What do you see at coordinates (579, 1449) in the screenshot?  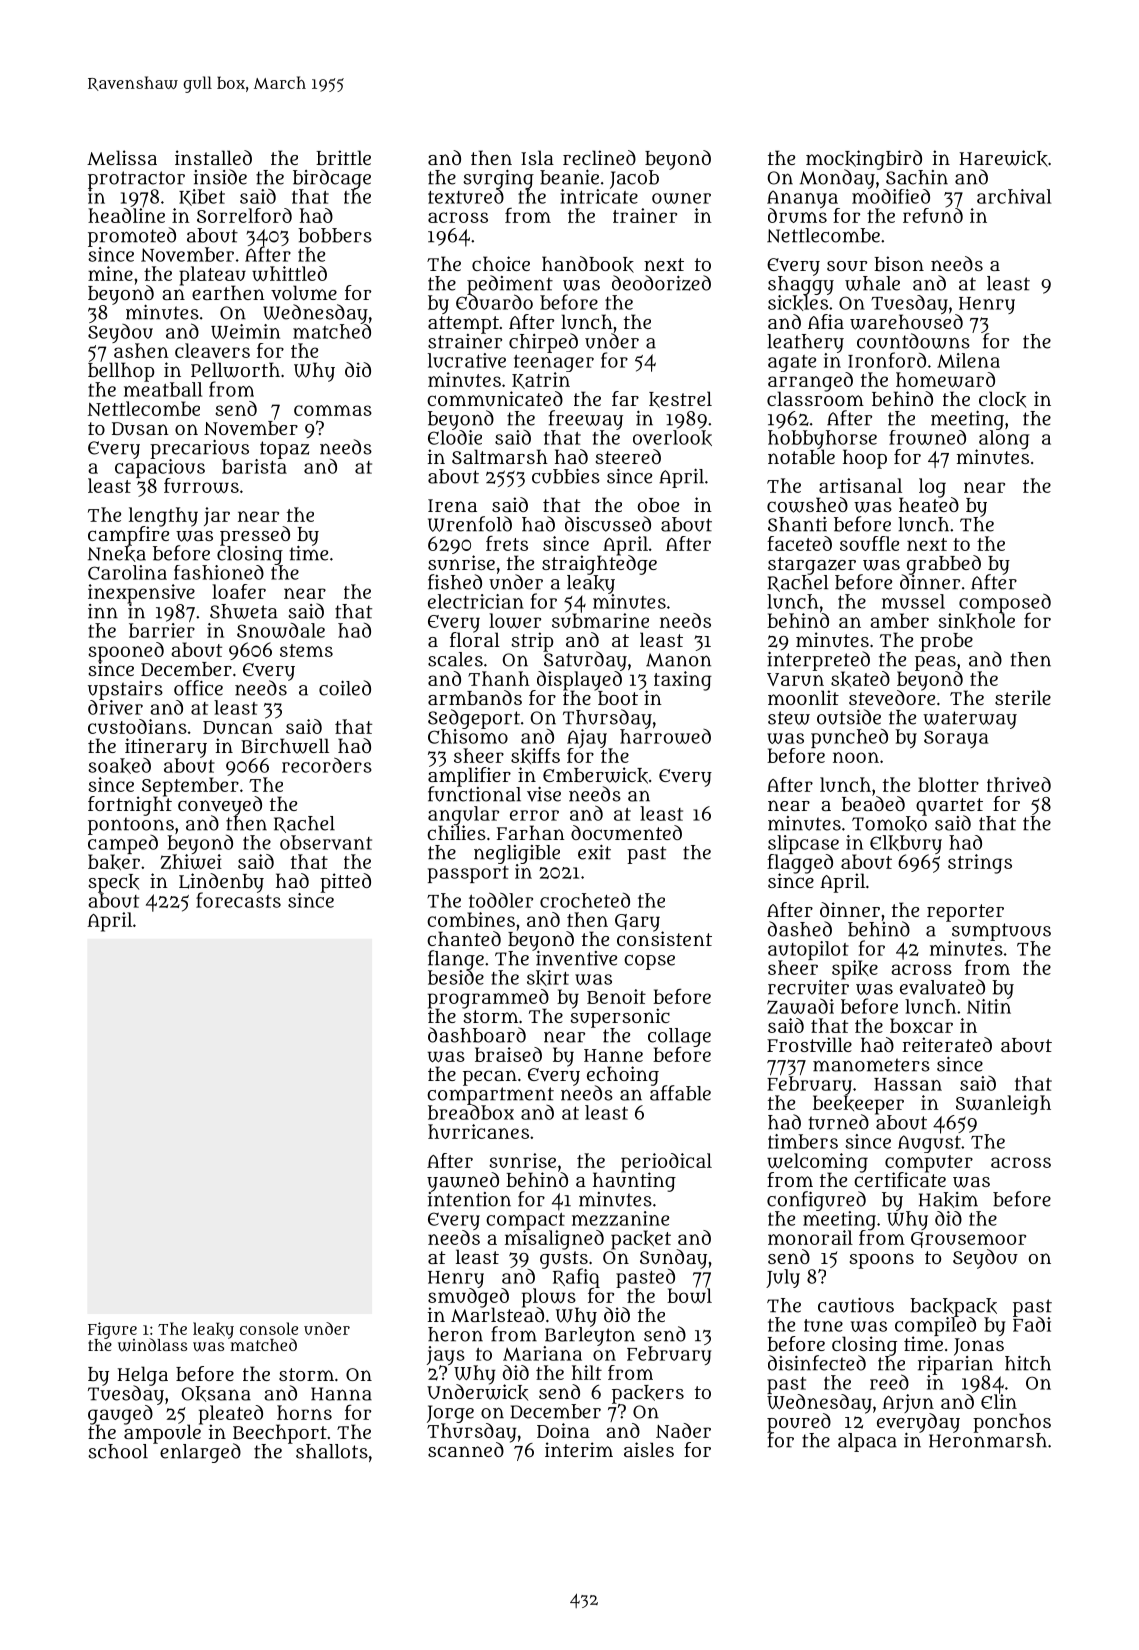 I see `interim` at bounding box center [579, 1449].
